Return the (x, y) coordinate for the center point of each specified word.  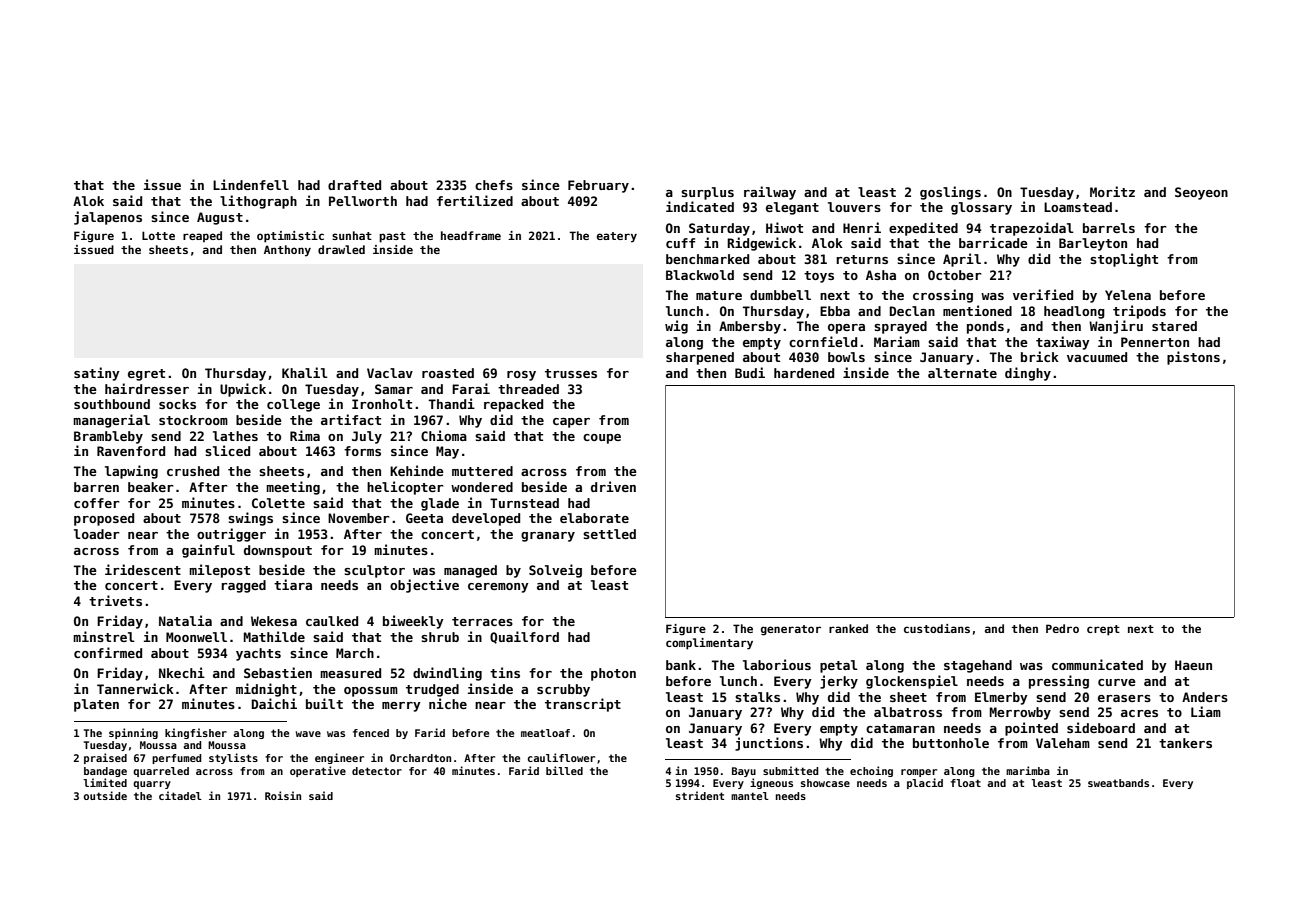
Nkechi (182, 672)
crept (1103, 630)
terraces (482, 621)
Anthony (287, 251)
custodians (937, 628)
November (359, 518)
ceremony (498, 588)
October (955, 275)
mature (719, 295)
